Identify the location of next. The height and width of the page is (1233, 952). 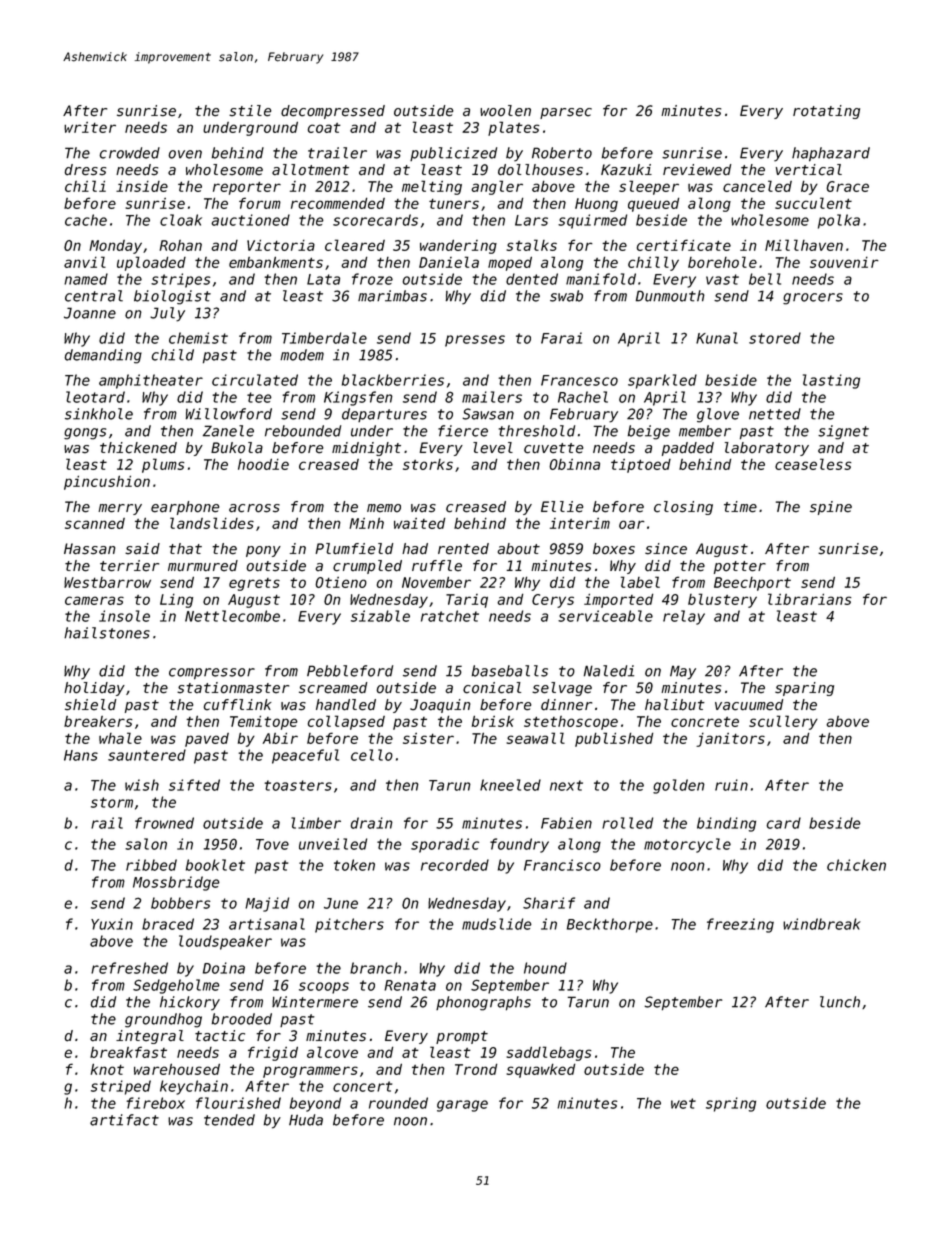
(566, 785).
